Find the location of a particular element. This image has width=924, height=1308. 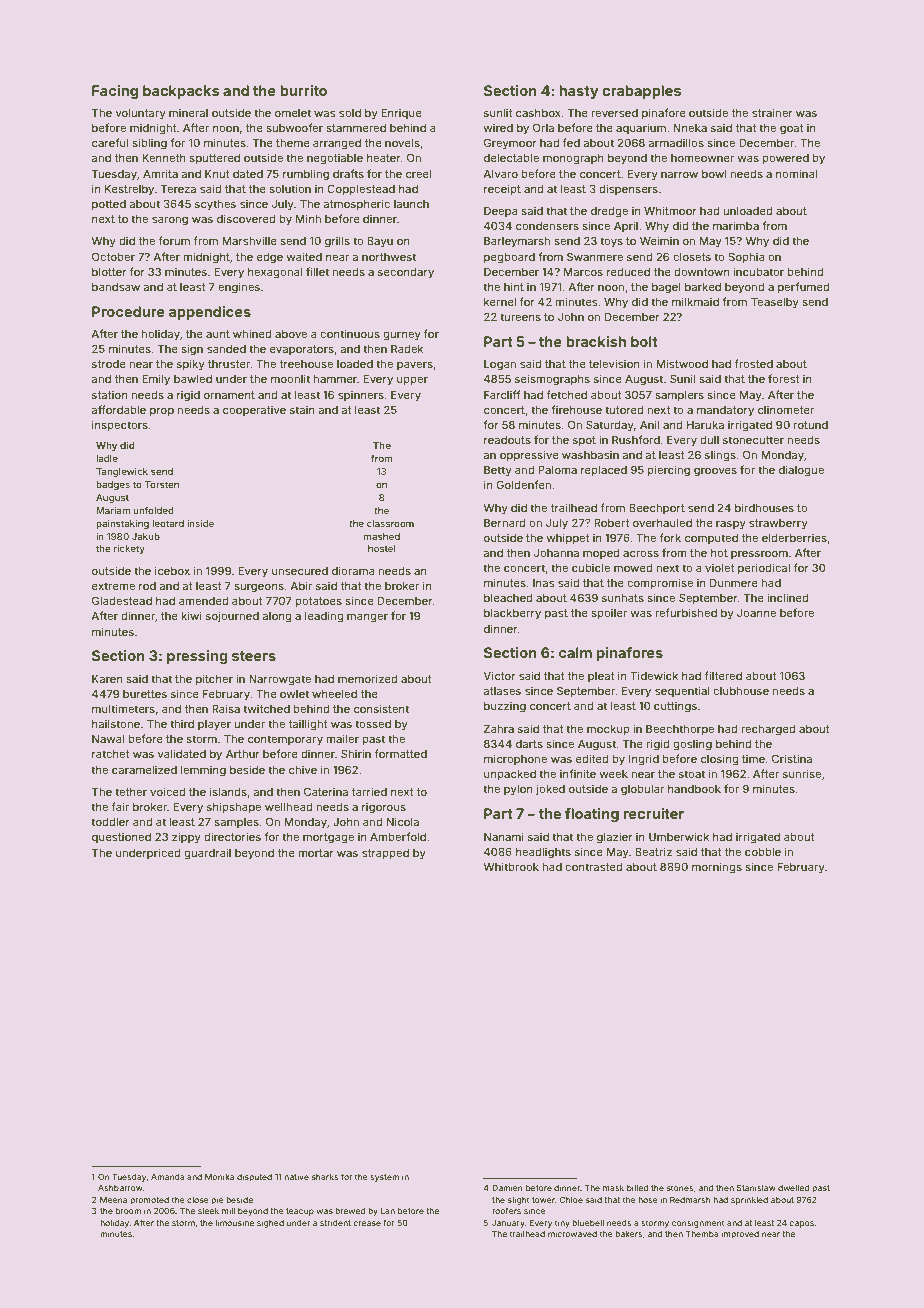

system is located at coordinates (384, 1178).
